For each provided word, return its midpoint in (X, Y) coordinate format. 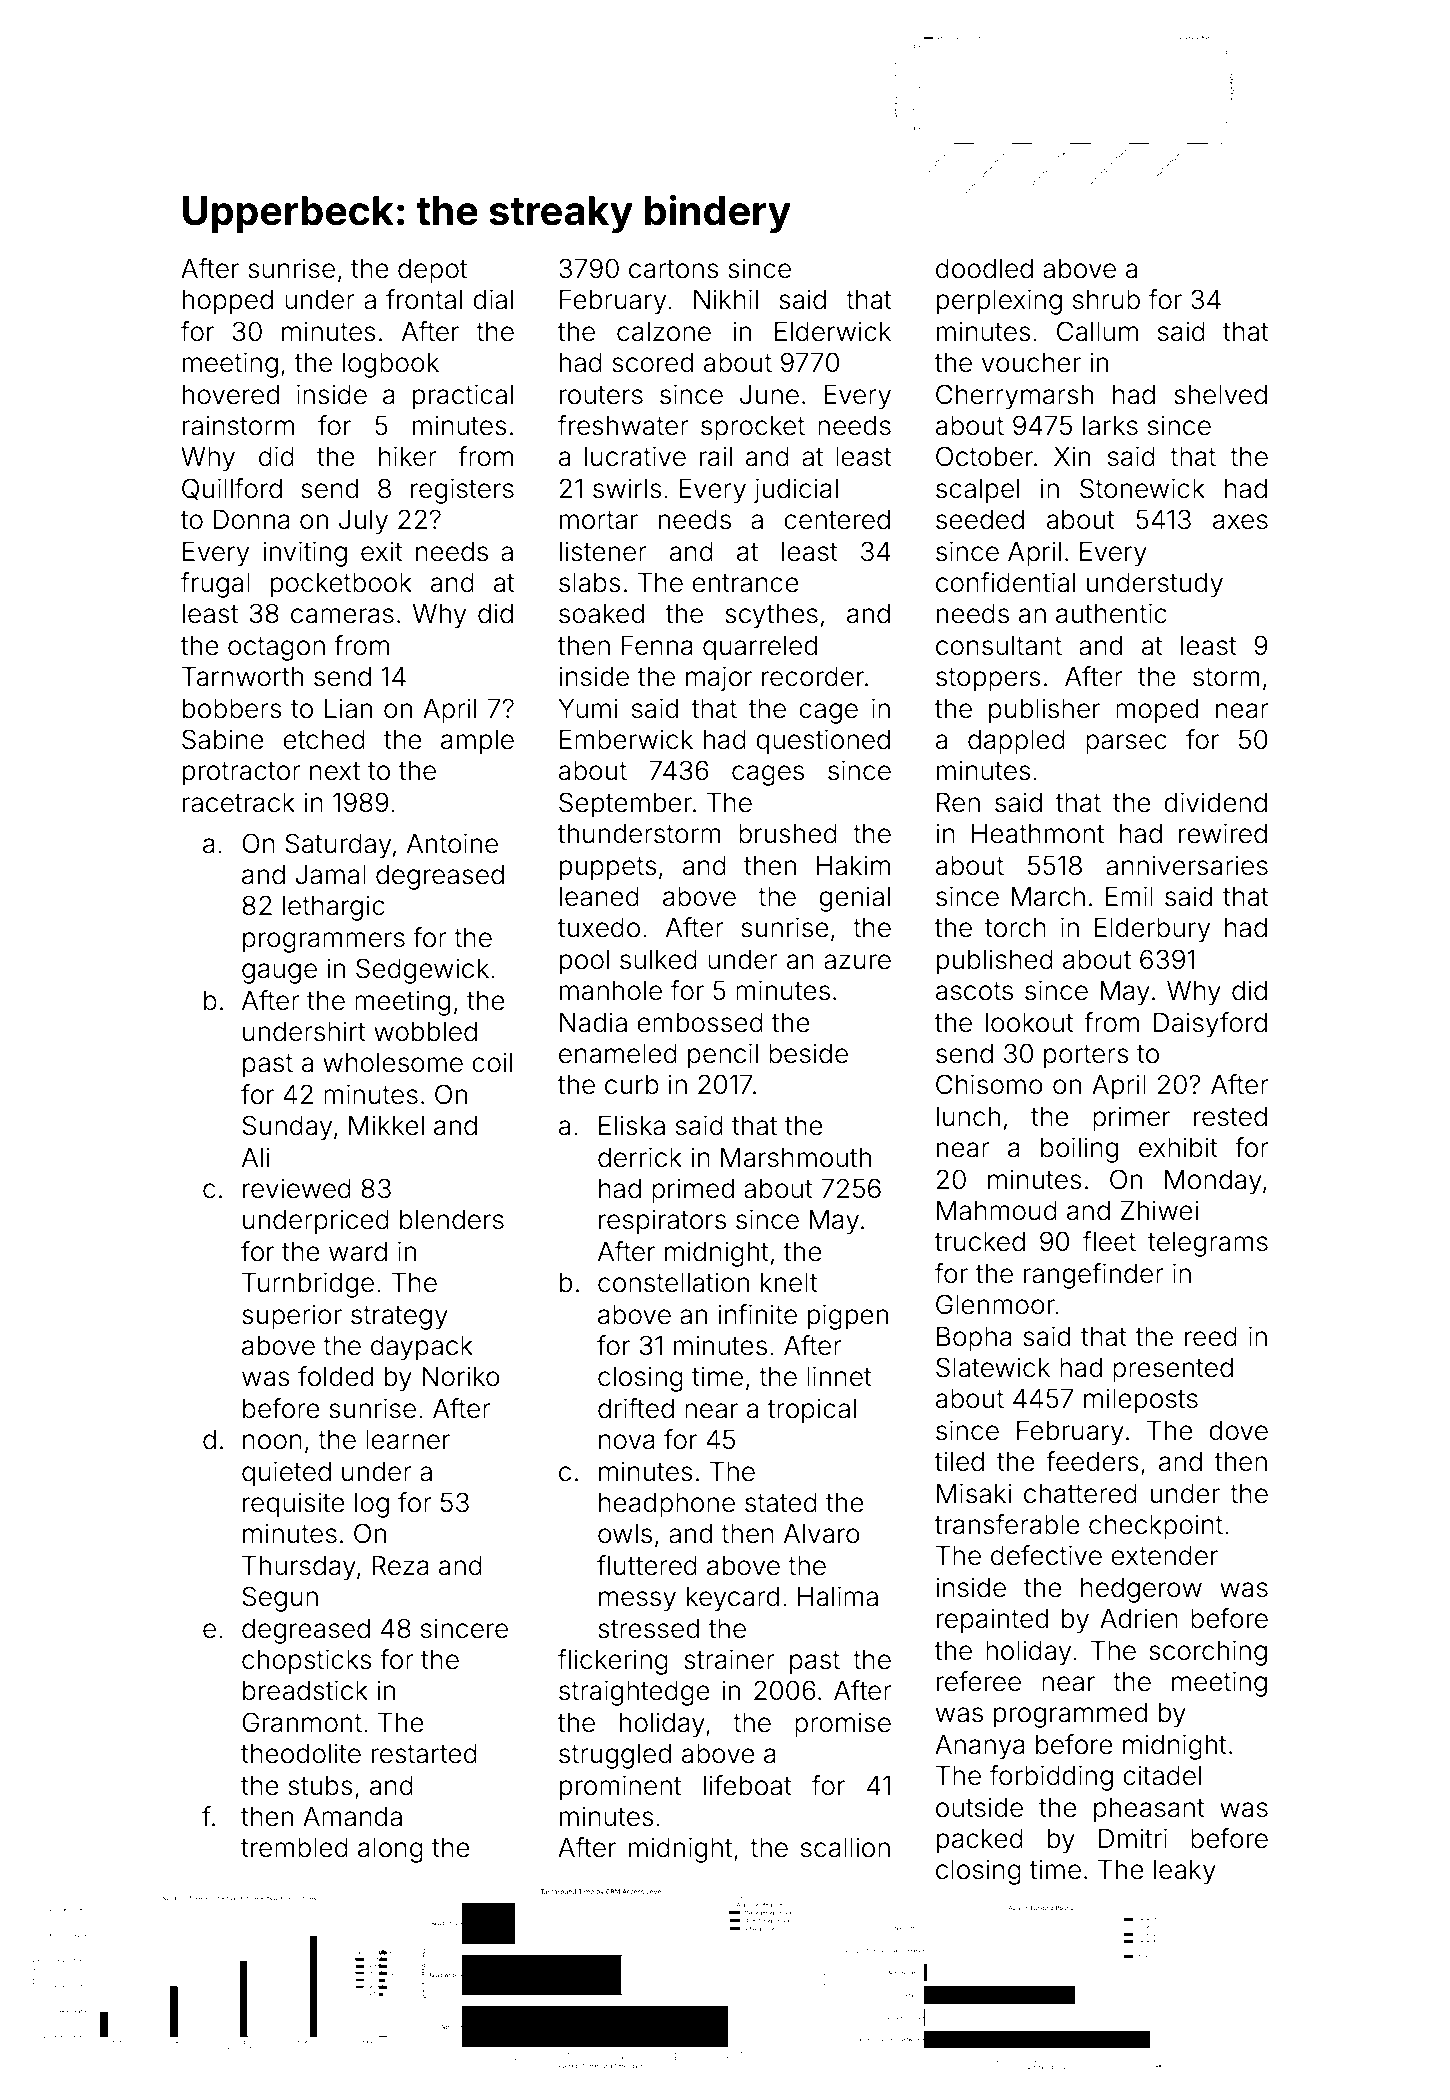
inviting (305, 554)
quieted (286, 1474)
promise (843, 1725)
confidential (1005, 582)
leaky (1185, 1872)
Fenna (657, 646)
